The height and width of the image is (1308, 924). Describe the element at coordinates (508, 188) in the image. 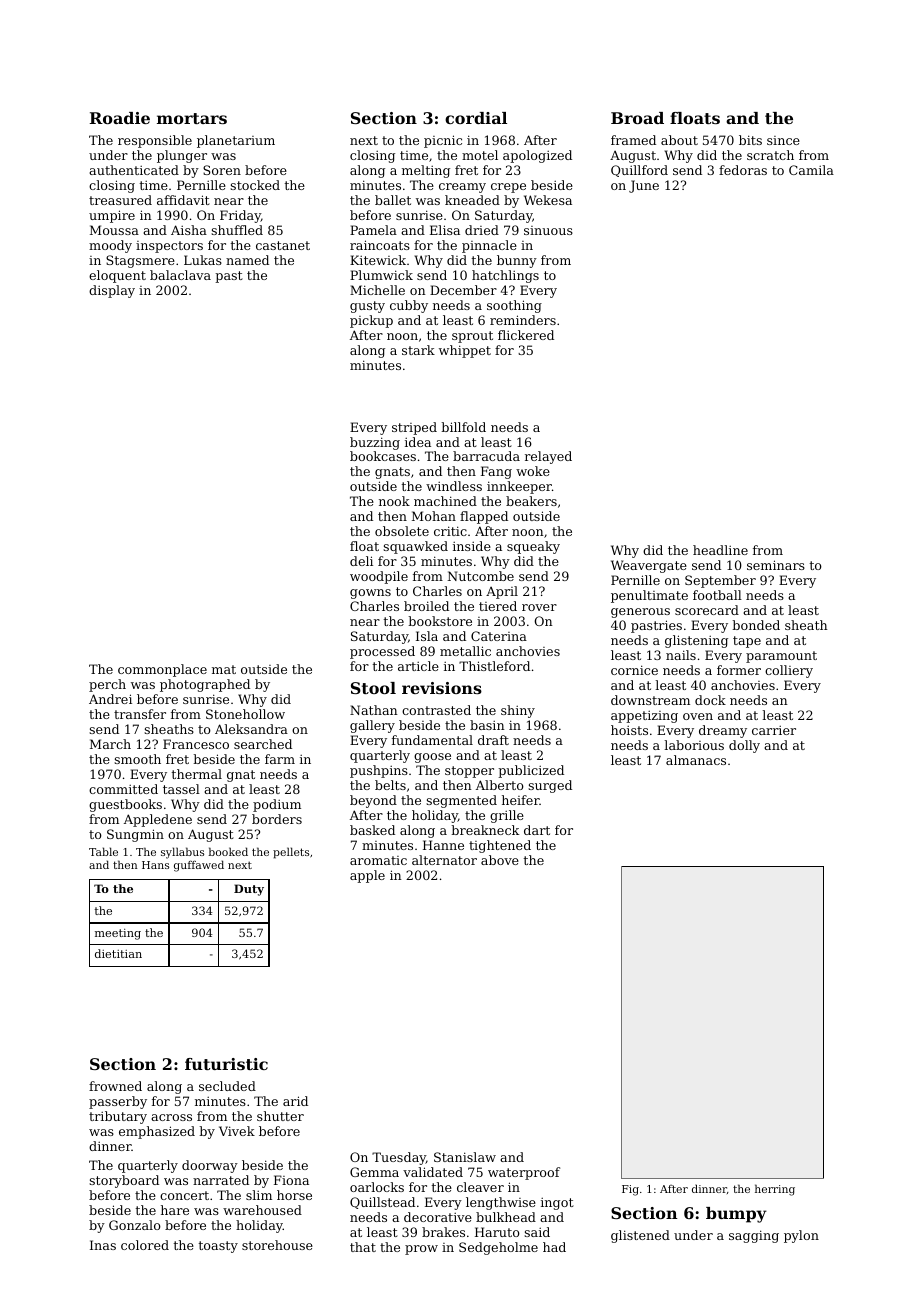

I see `crepe` at that location.
